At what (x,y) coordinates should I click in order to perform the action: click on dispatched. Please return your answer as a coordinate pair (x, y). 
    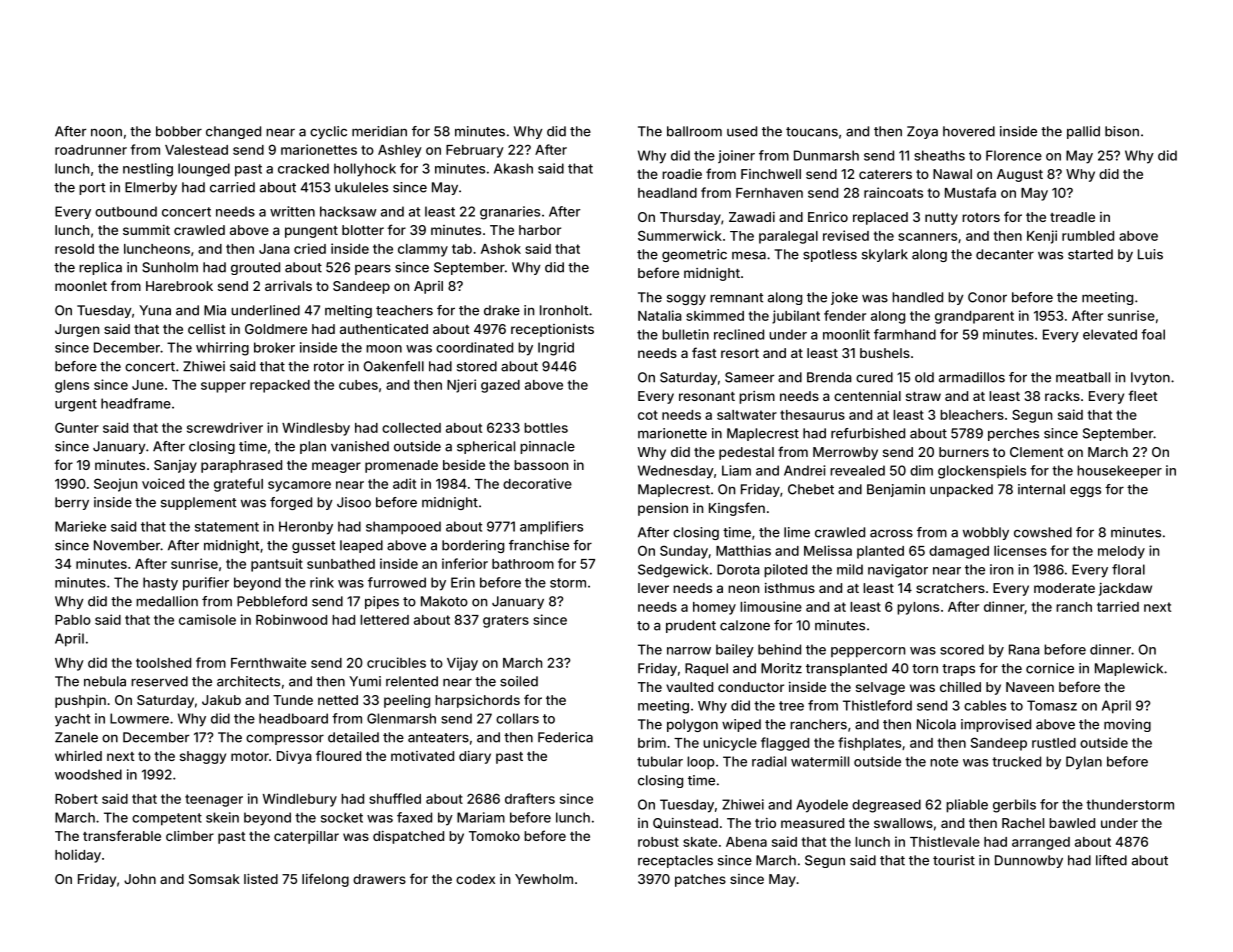
    Looking at the image, I should click on (408, 837).
